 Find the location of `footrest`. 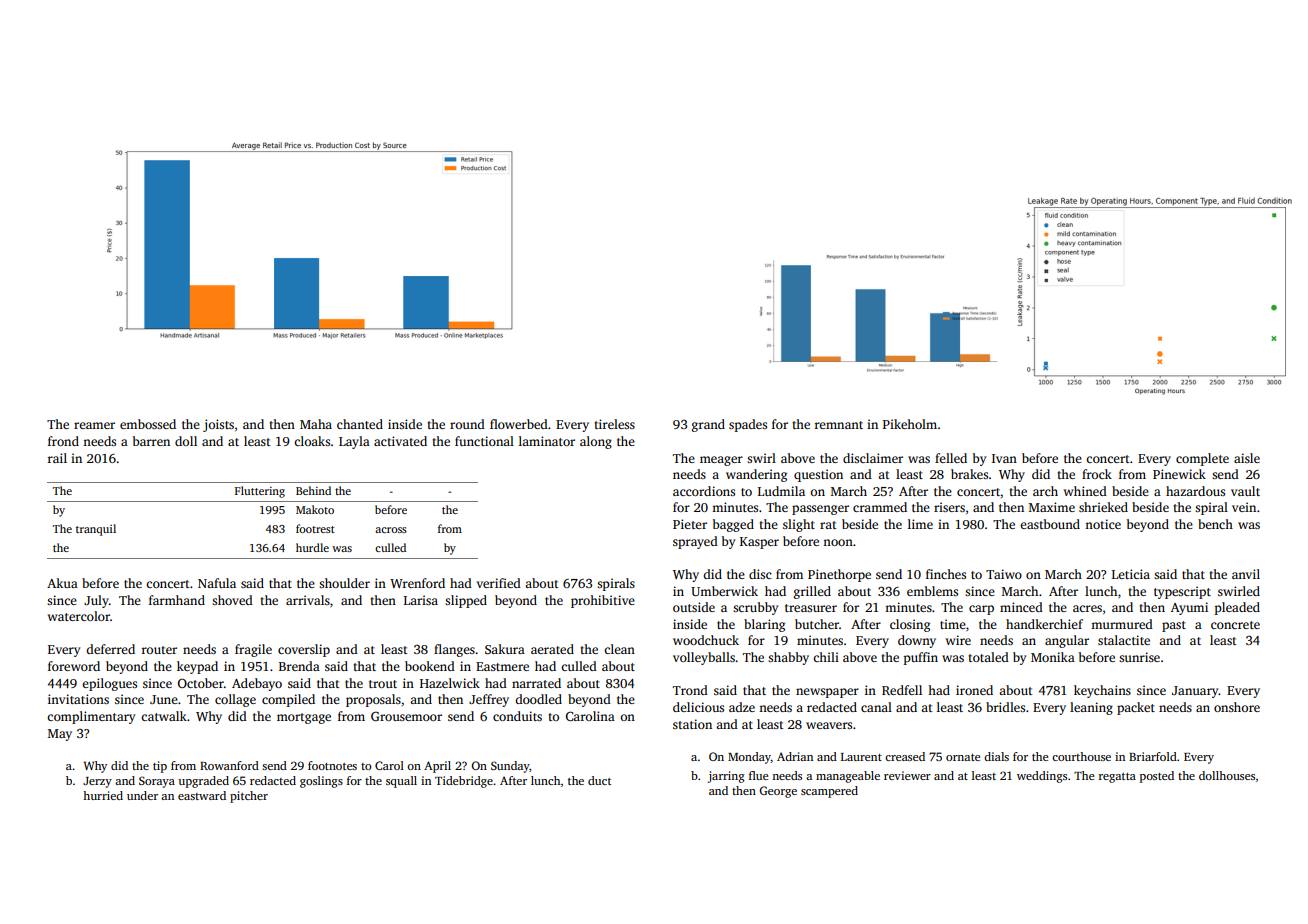

footrest is located at coordinates (315, 528).
